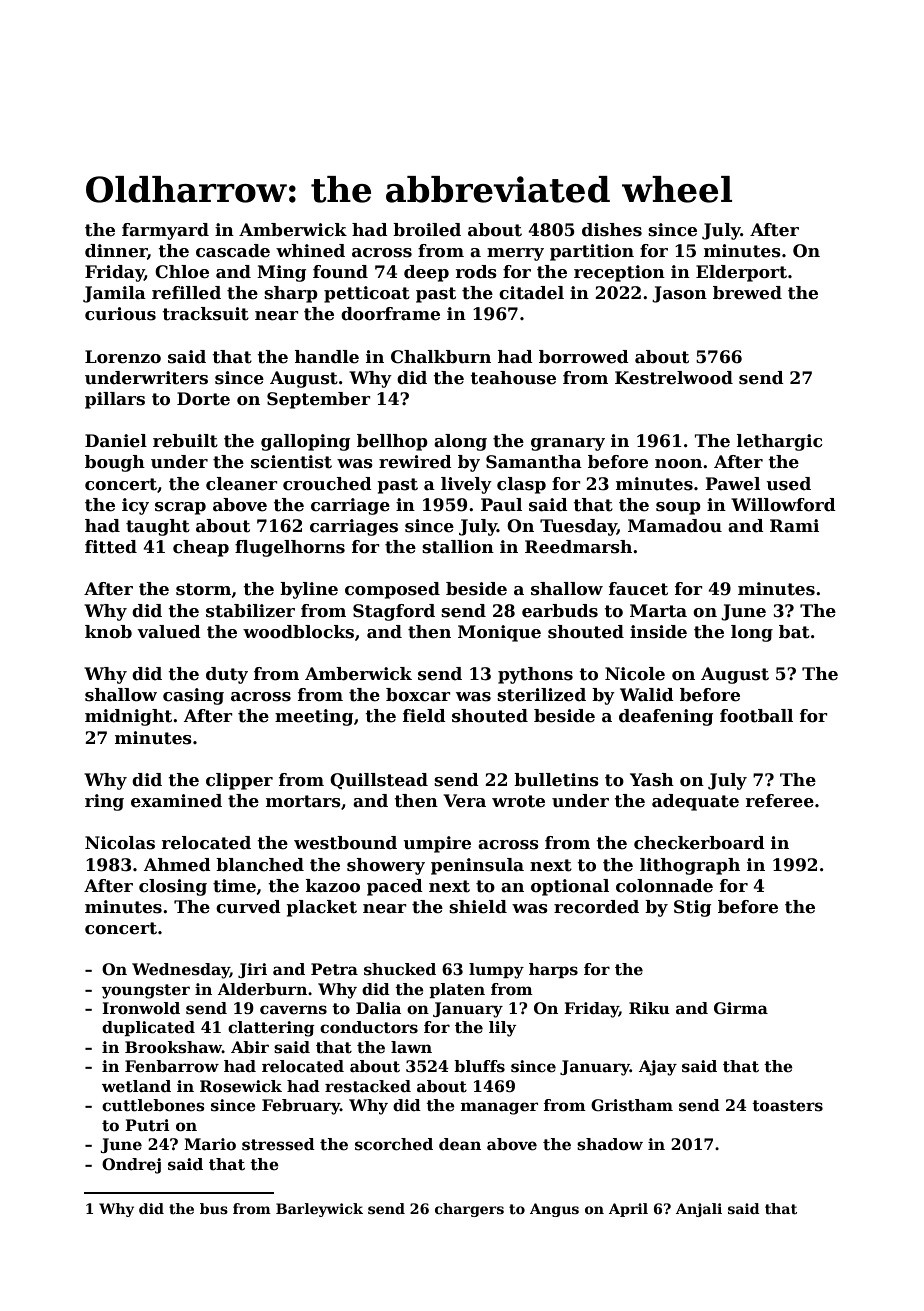 The height and width of the screenshot is (1311, 924). What do you see at coordinates (252, 970) in the screenshot?
I see `Jiri` at bounding box center [252, 970].
